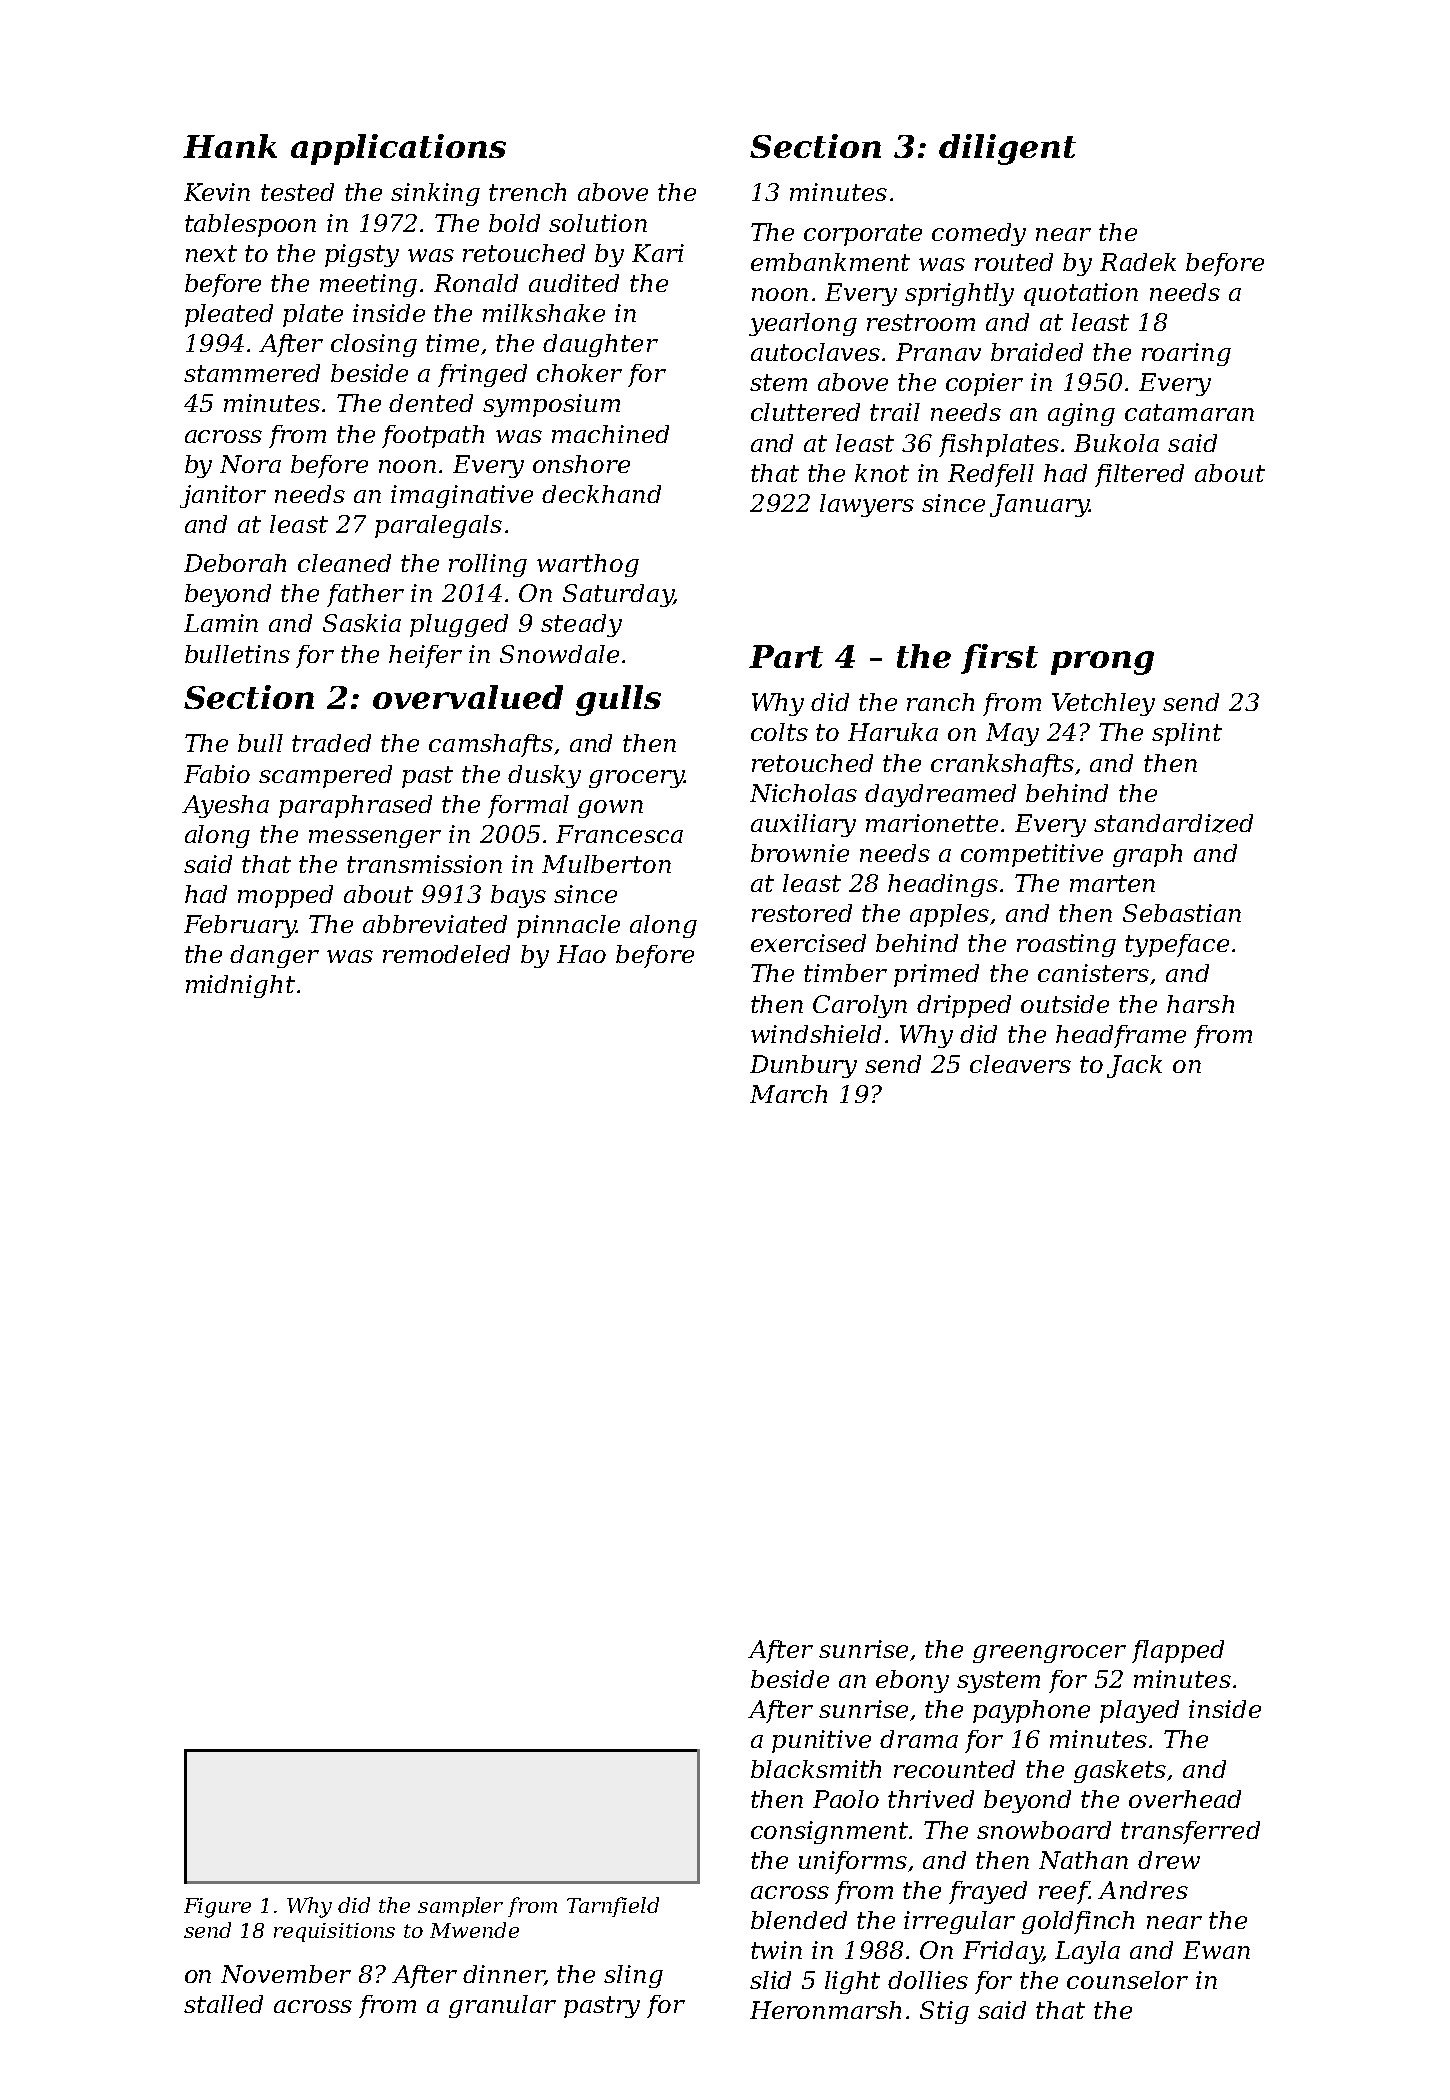  Describe the element at coordinates (601, 494) in the image. I see `deckhand` at that location.
